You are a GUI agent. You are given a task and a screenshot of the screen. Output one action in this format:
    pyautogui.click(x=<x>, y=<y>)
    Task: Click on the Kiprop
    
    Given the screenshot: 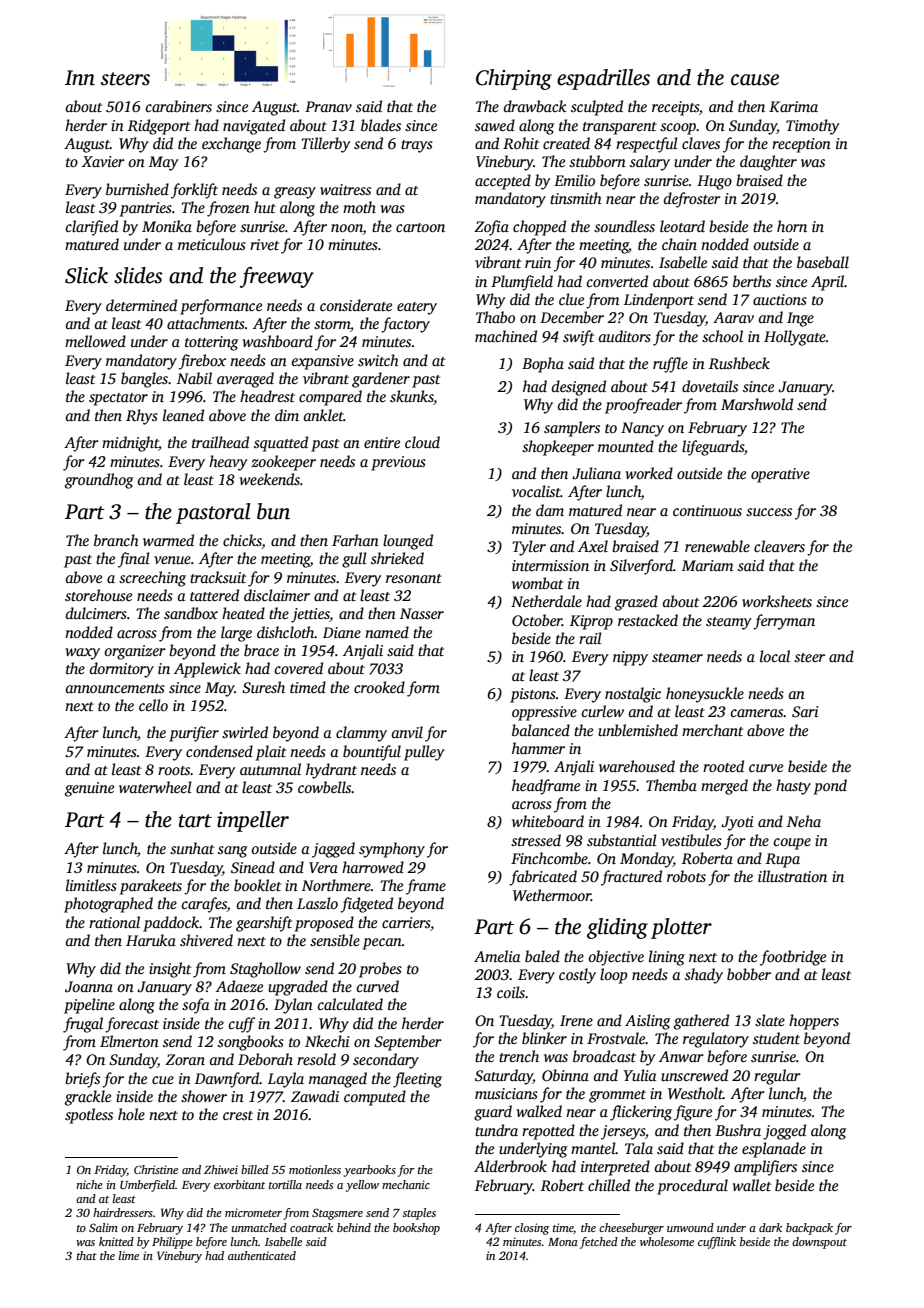 What is the action you would take?
    pyautogui.click(x=591, y=622)
